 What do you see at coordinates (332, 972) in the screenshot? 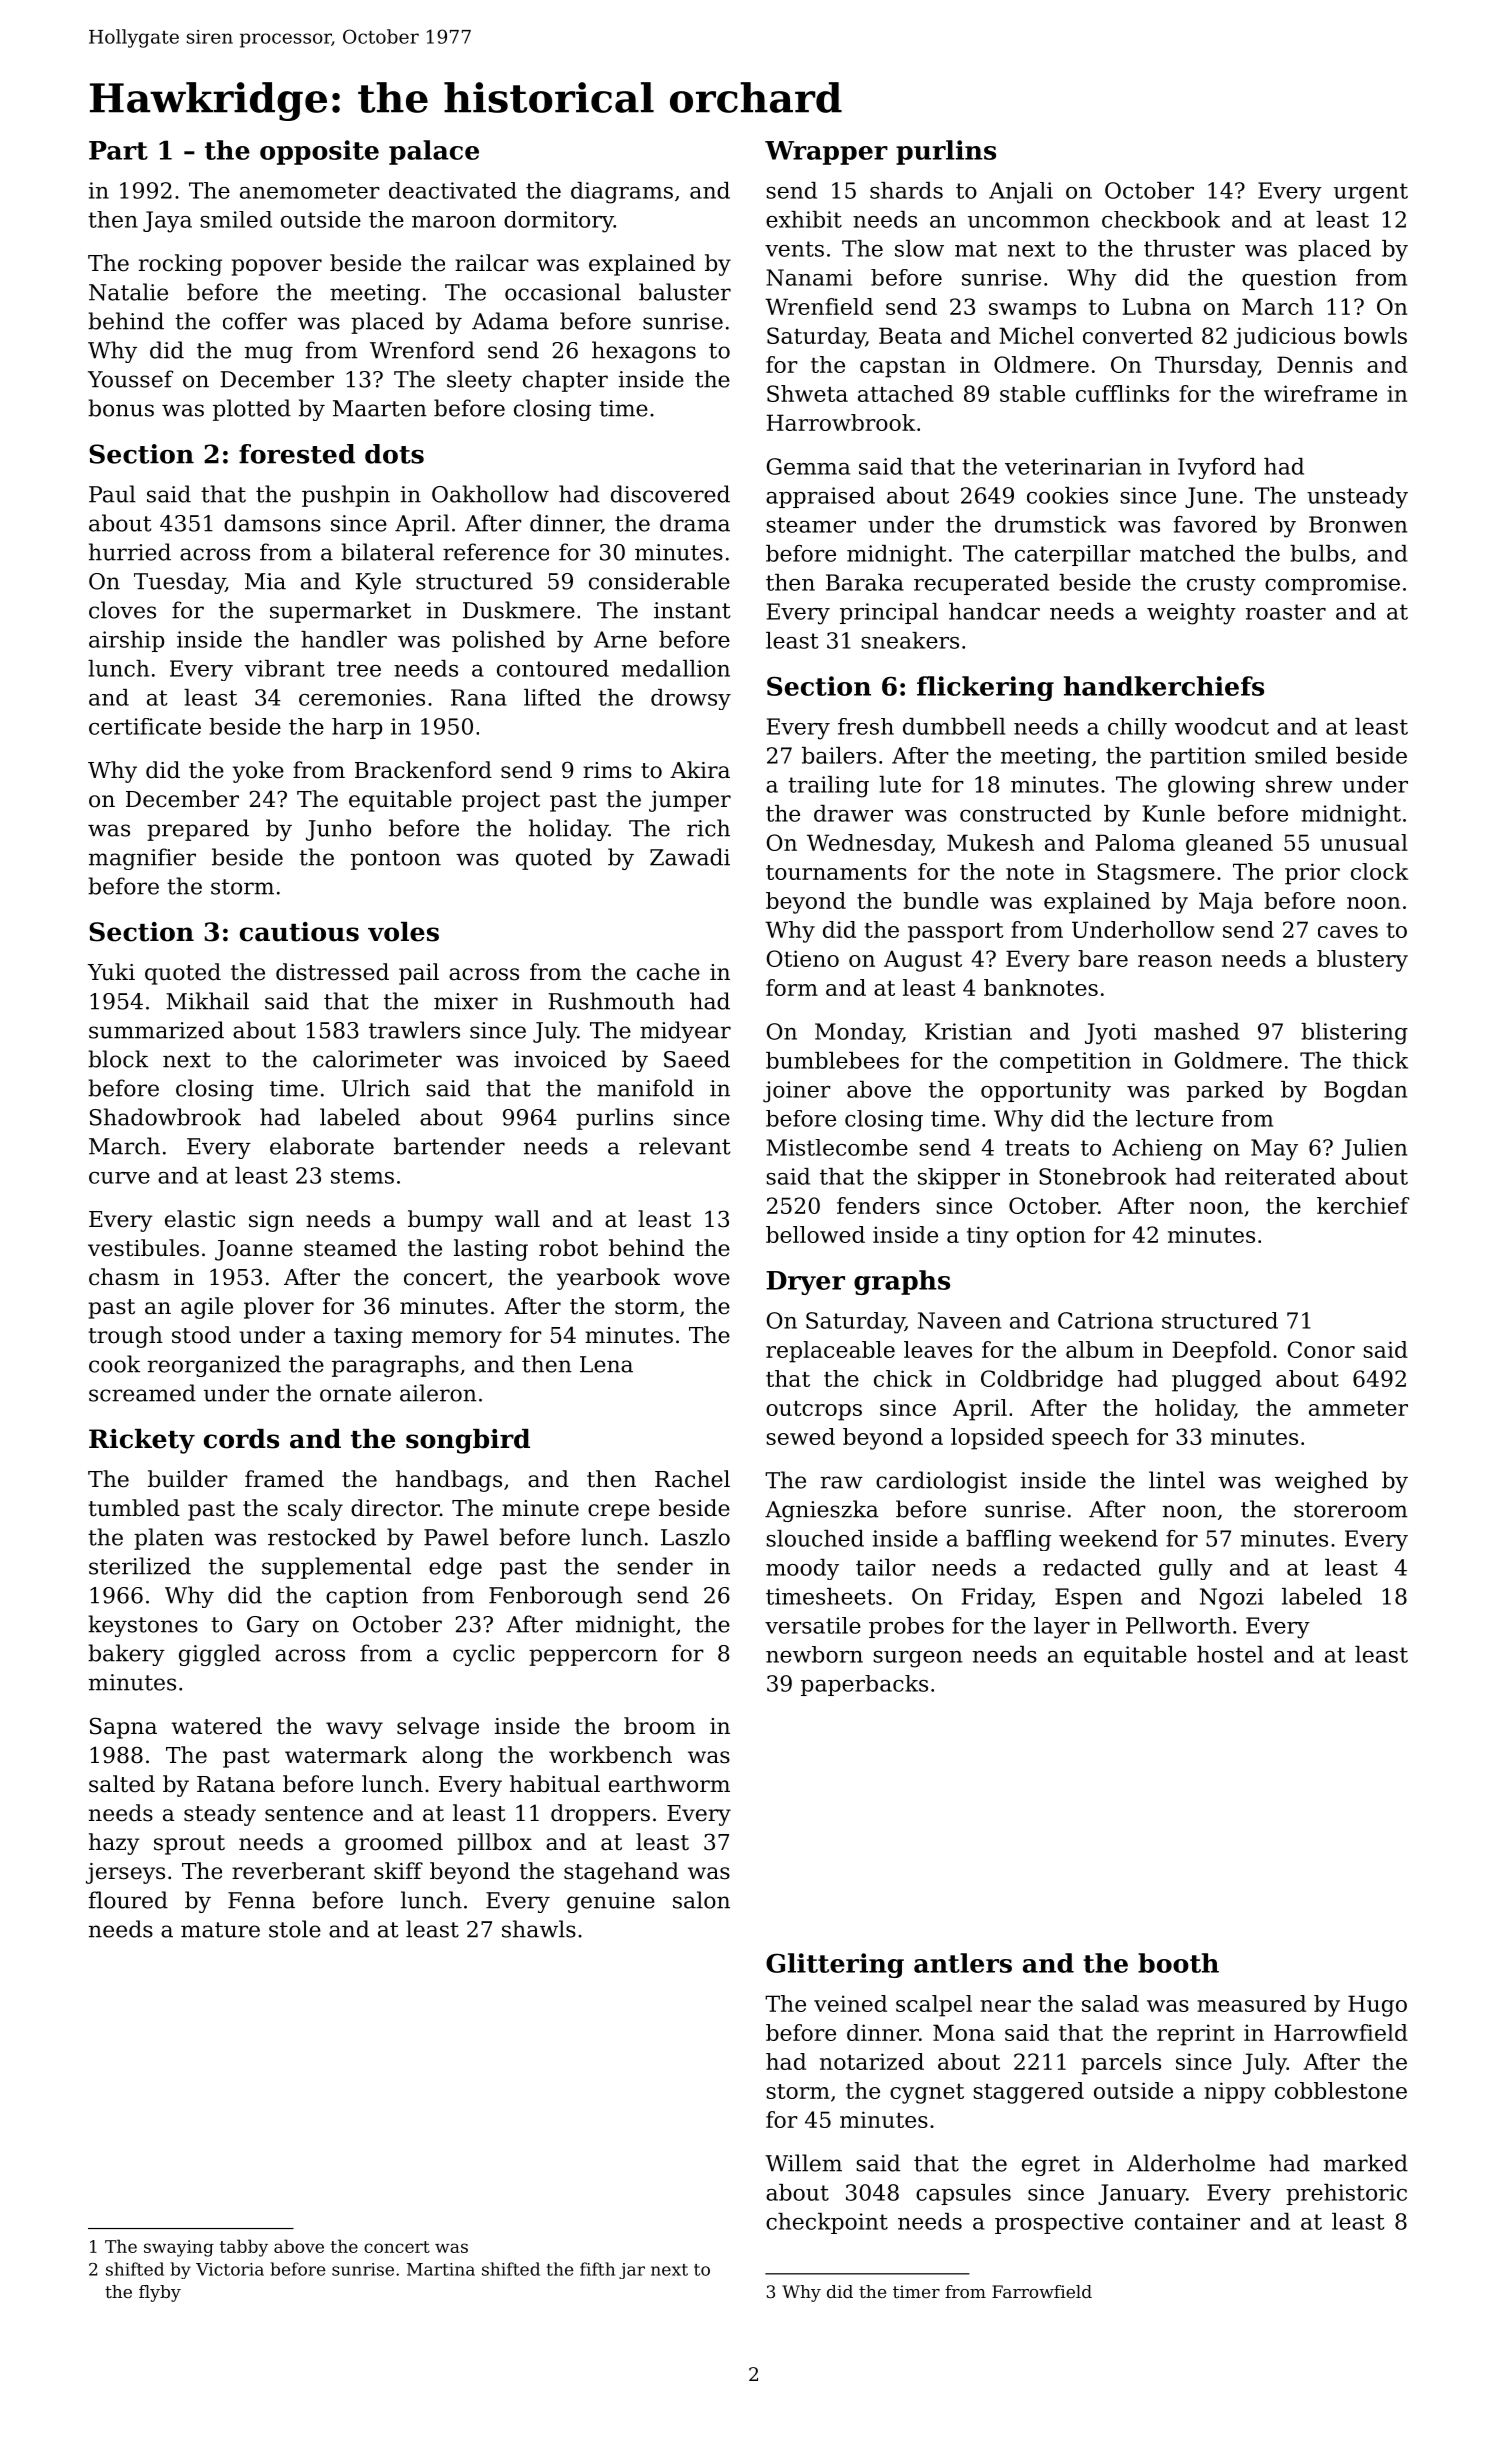
I see `distressed` at bounding box center [332, 972].
